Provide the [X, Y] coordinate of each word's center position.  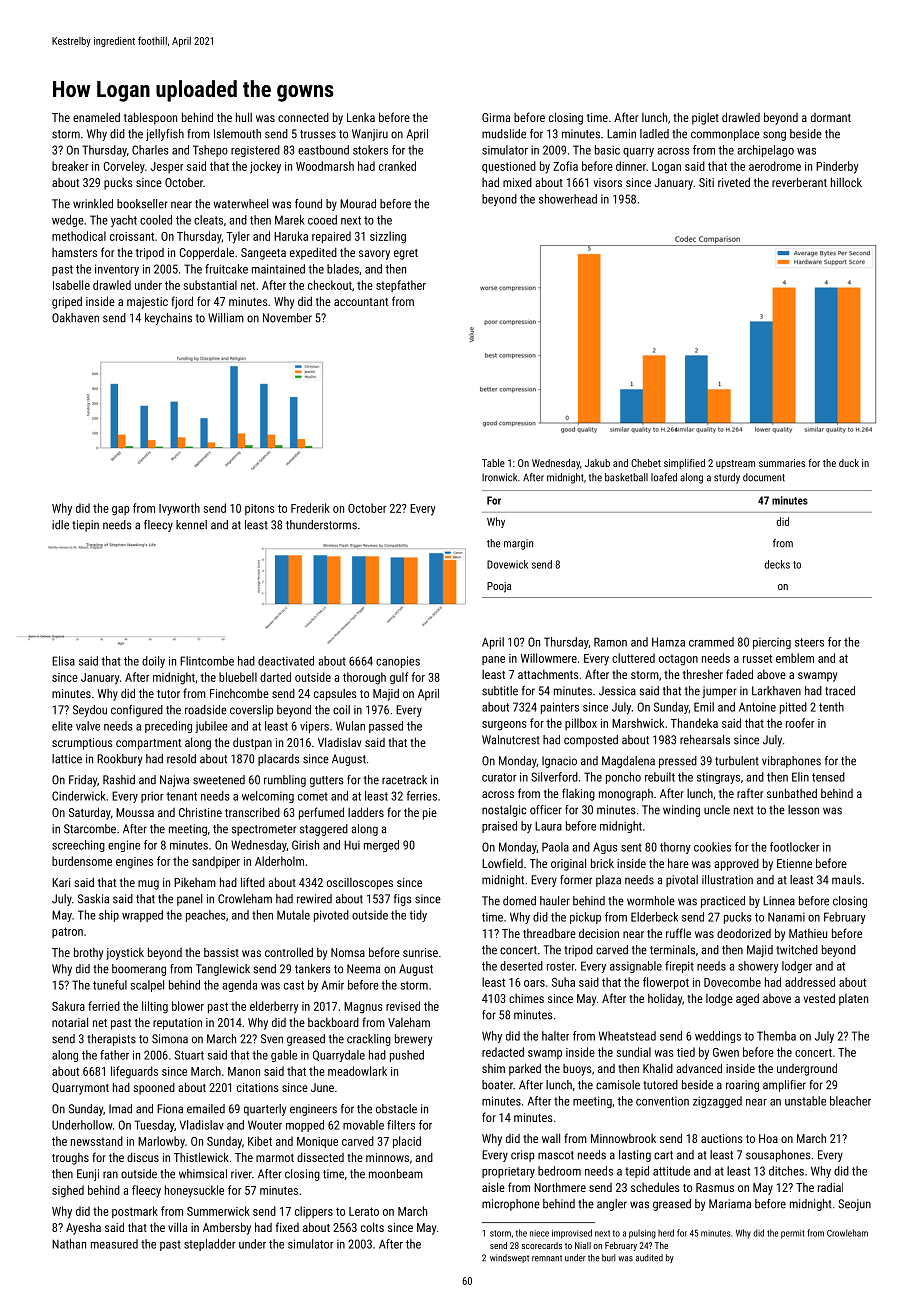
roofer [800, 723]
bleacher [850, 1101]
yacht [124, 221]
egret [406, 254]
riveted [734, 182]
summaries [782, 463]
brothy [88, 953]
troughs [70, 1159]
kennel [191, 525]
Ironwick [499, 477]
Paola [555, 847]
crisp [523, 1156]
